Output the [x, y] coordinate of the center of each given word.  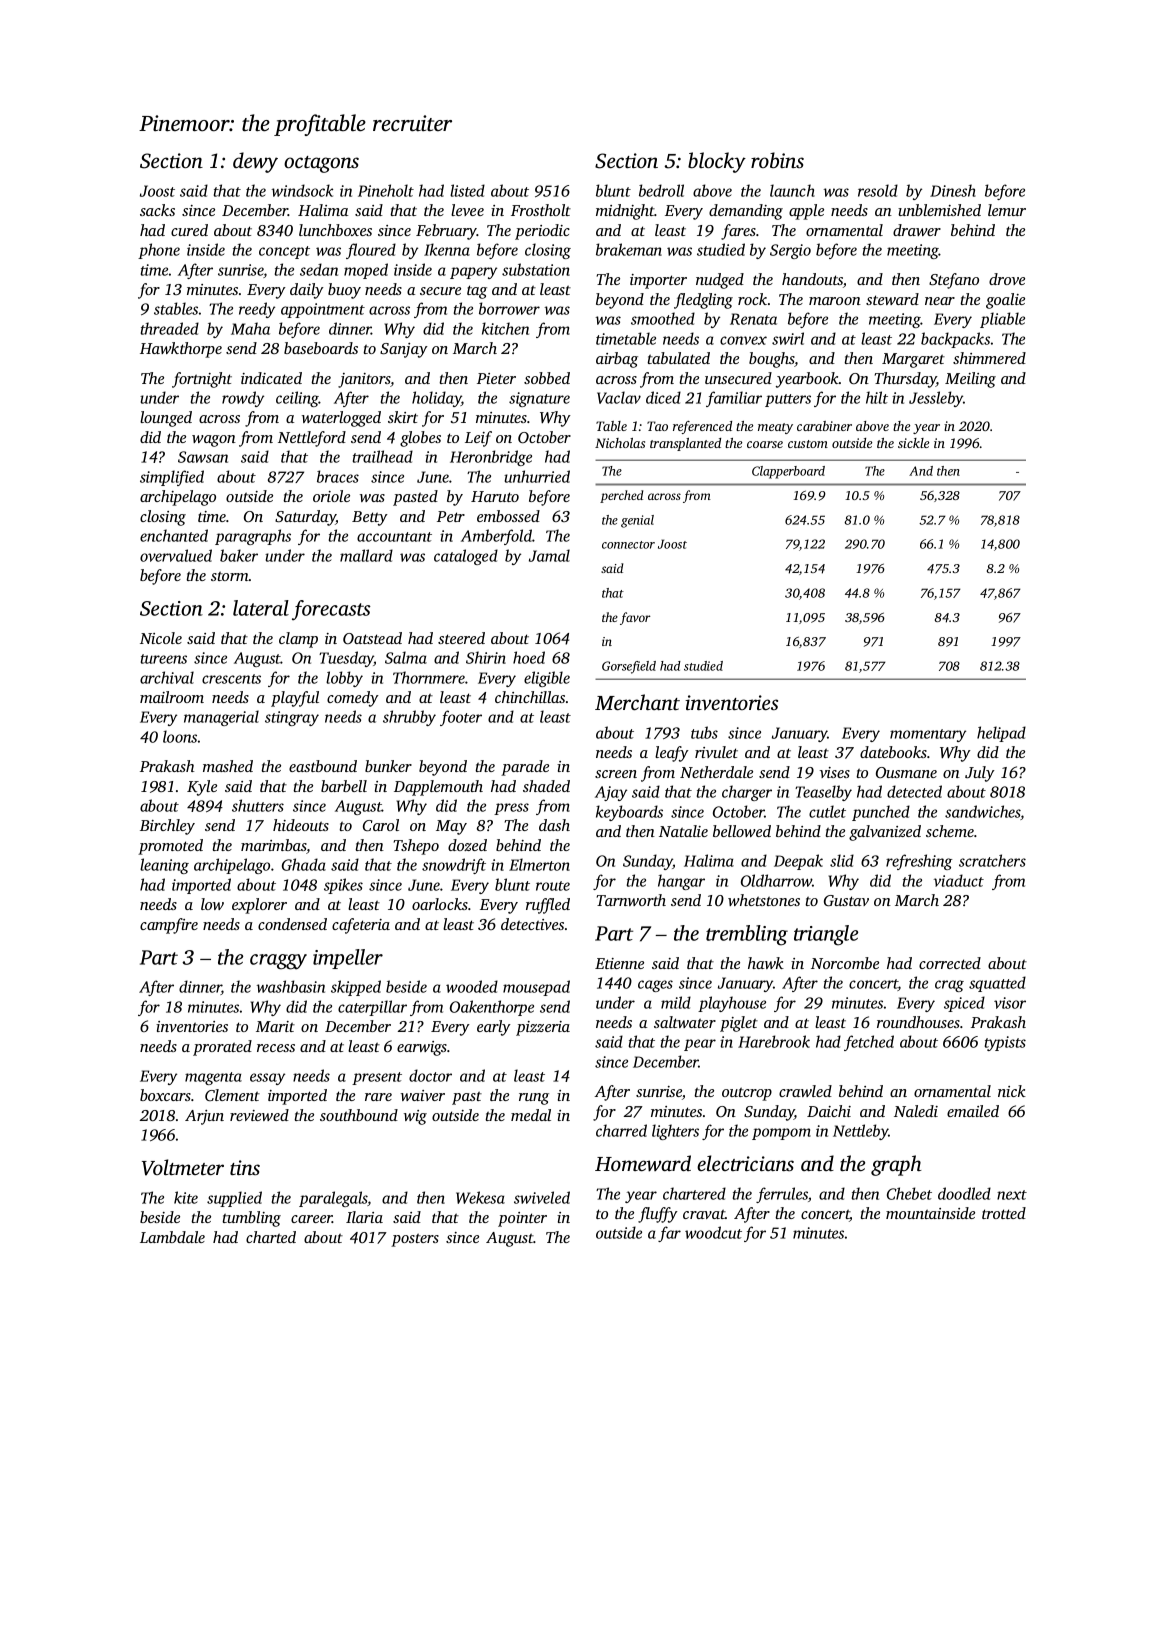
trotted [1004, 1213]
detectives [532, 924]
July [980, 774]
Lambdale [172, 1237]
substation [536, 269]
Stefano [954, 281]
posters [415, 1240]
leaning [164, 866]
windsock [302, 190]
